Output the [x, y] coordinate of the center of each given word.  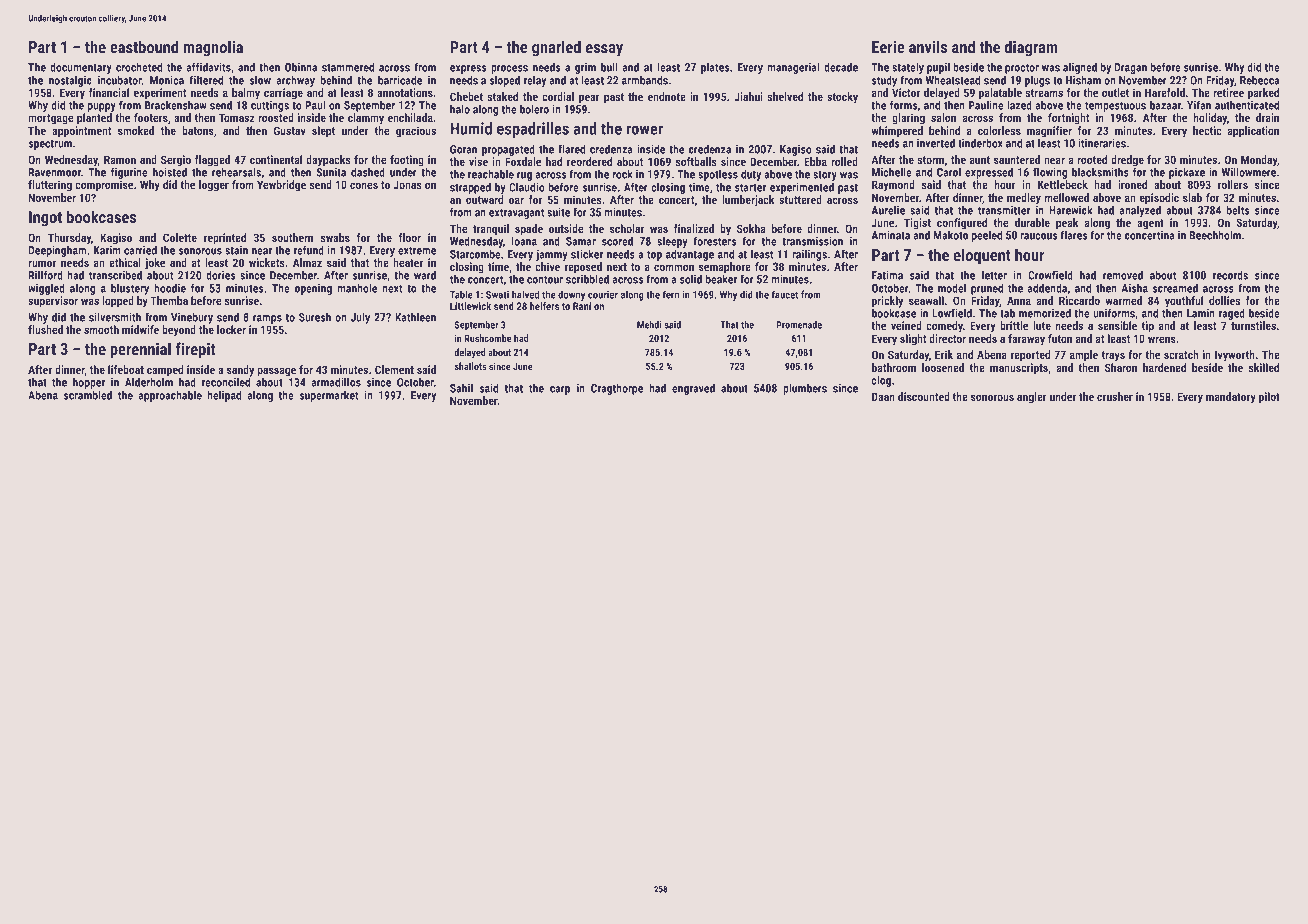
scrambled [88, 395]
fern [670, 294]
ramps [267, 319]
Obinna [301, 67]
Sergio [176, 161]
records [1230, 275]
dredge [1127, 161]
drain [1267, 117]
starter [750, 187]
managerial [794, 68]
